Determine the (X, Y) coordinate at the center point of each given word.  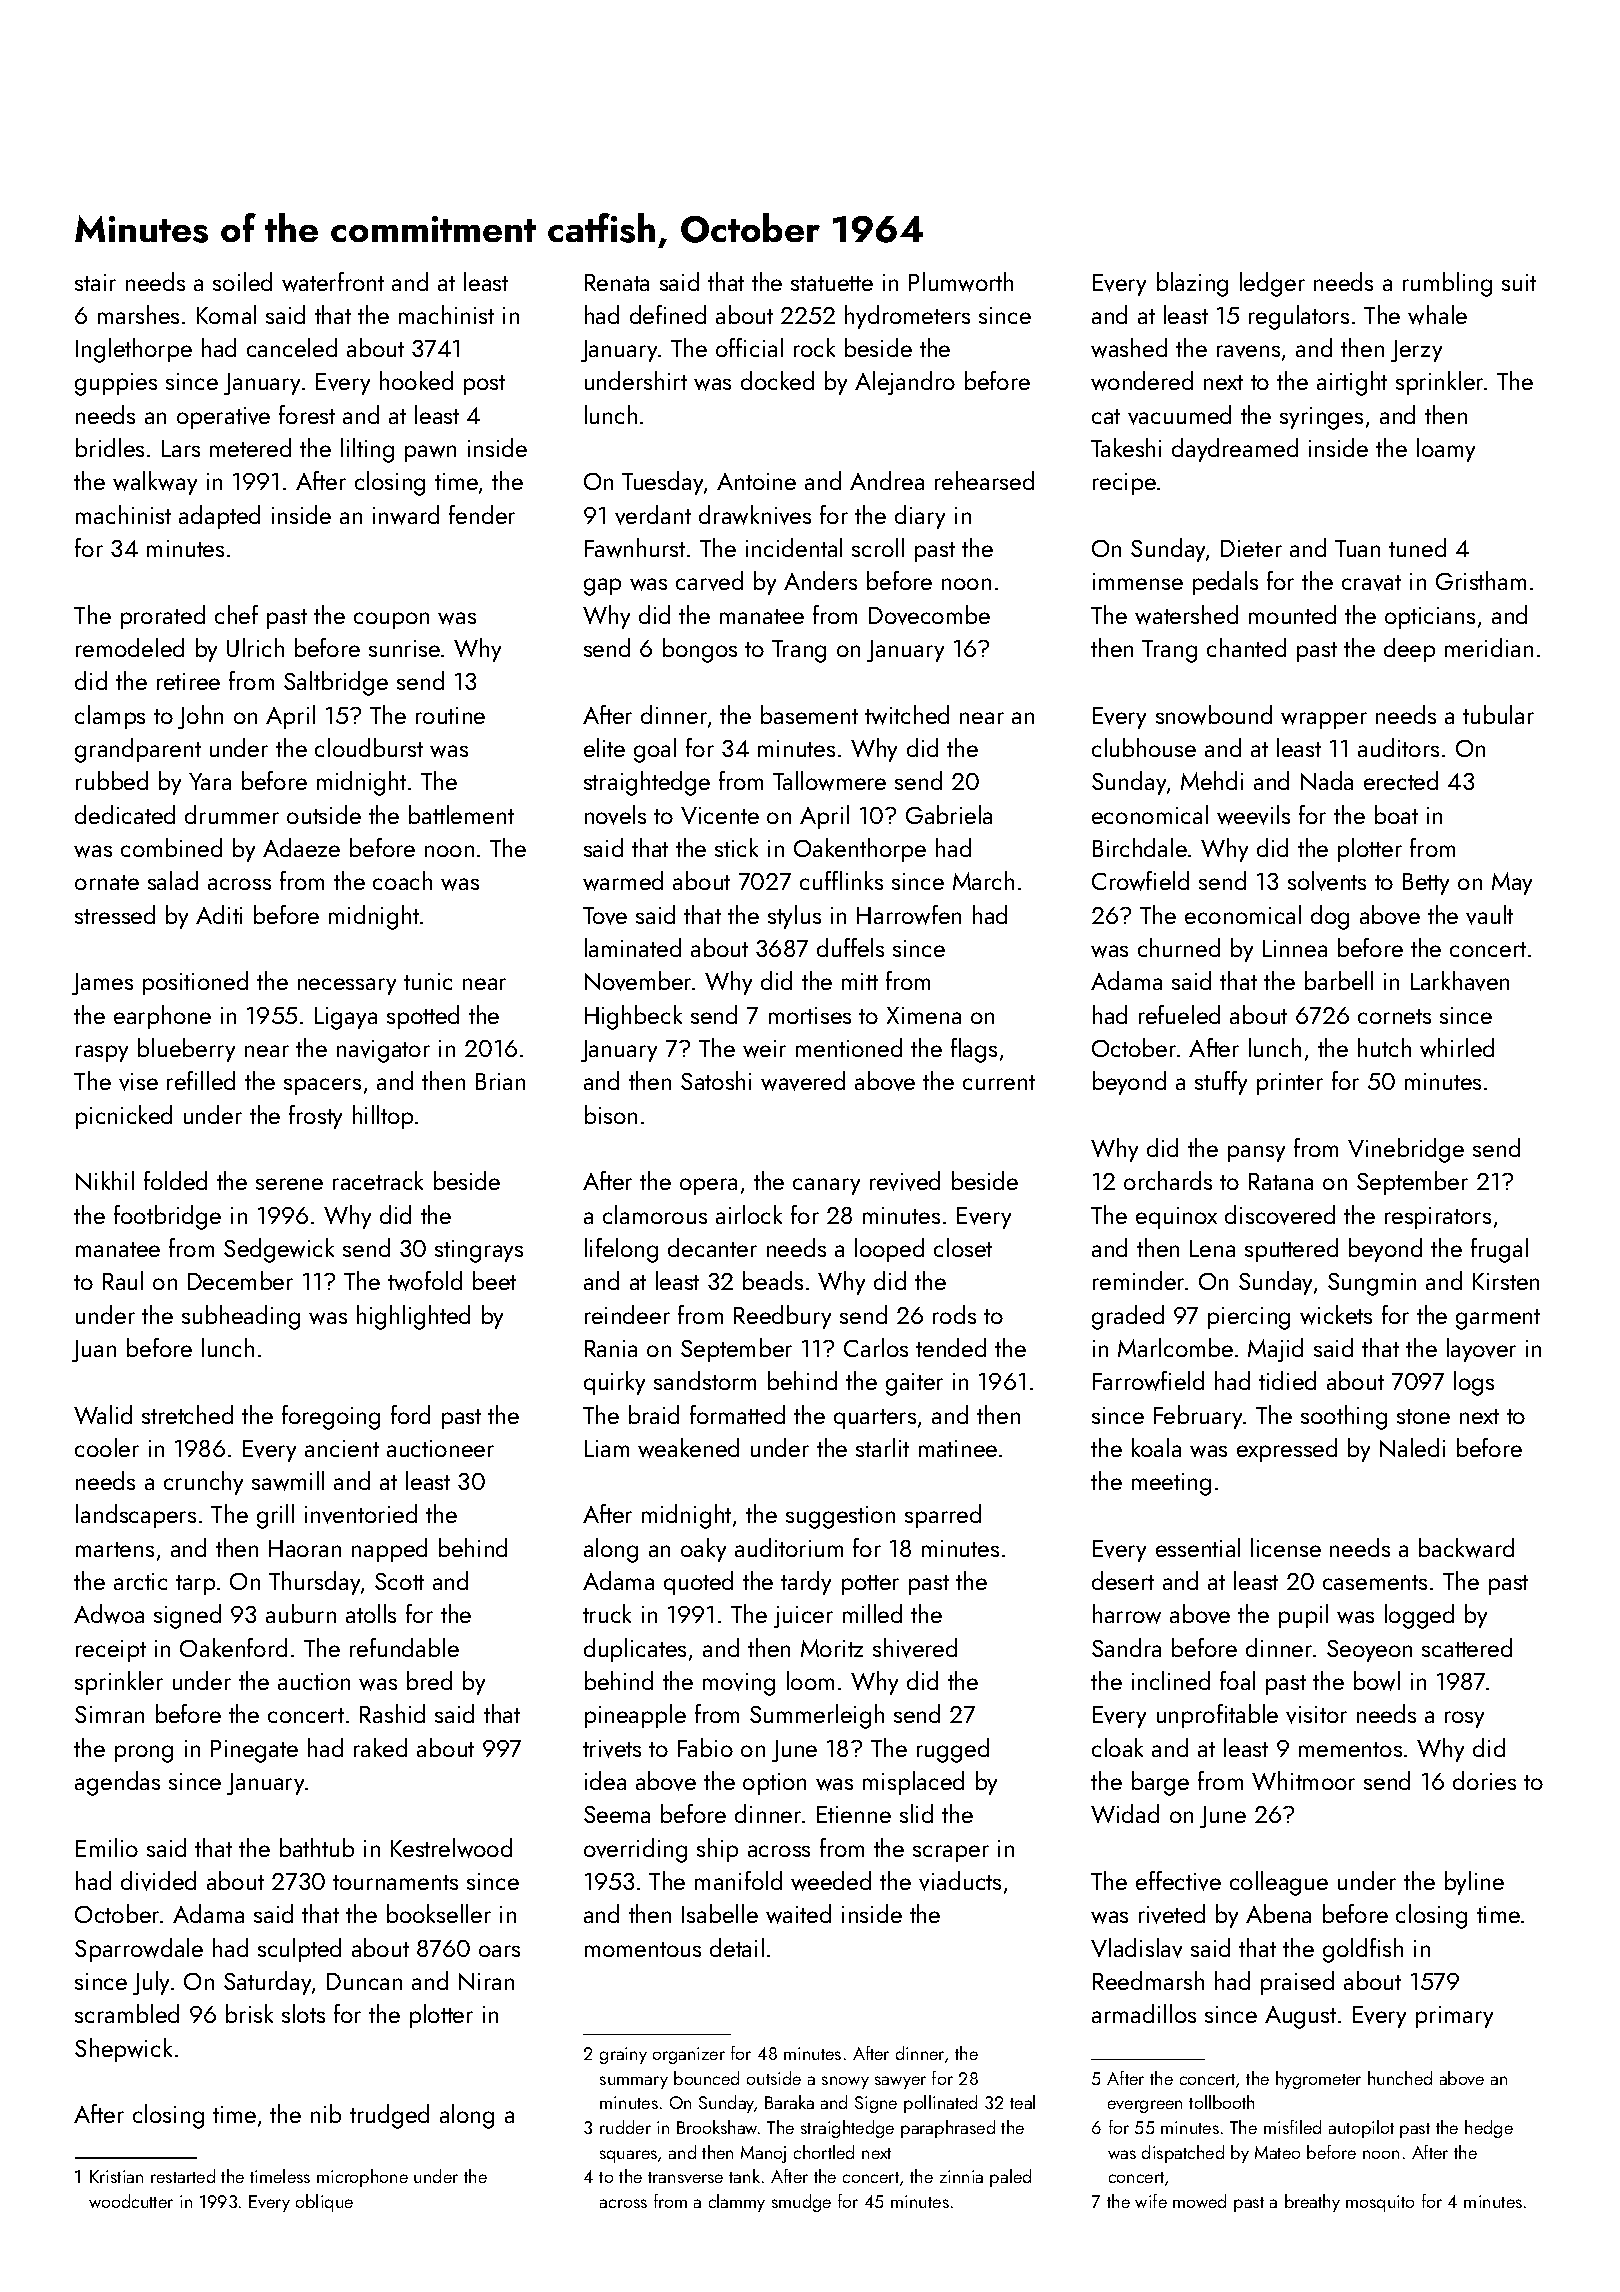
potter (870, 1585)
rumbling (1447, 284)
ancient (342, 1448)
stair (95, 282)
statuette (832, 283)
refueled (1179, 1014)
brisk (249, 2013)
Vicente (720, 815)
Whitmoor (1303, 1780)
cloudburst (369, 747)
